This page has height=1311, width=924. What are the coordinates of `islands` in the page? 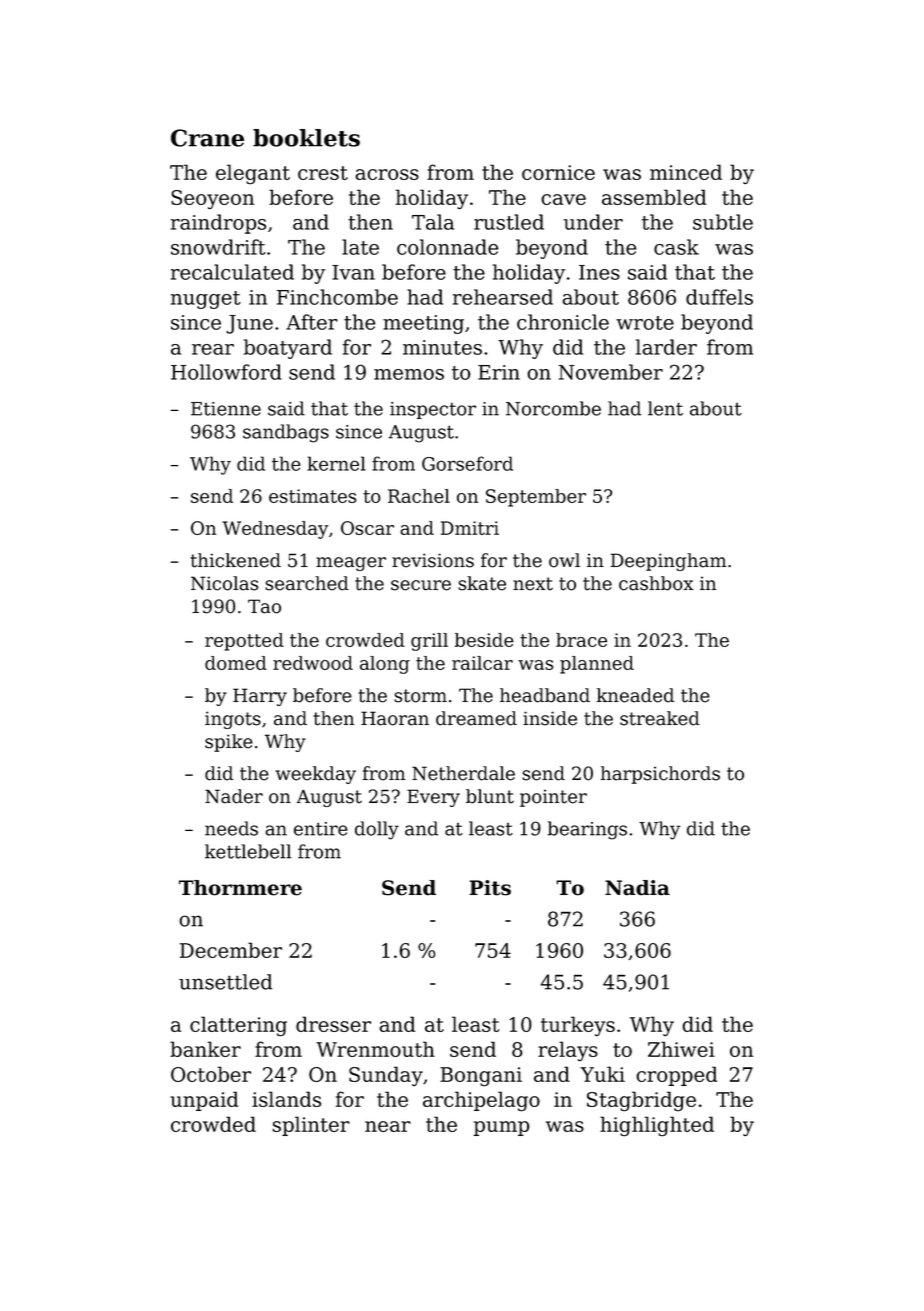 It's located at (286, 1099).
